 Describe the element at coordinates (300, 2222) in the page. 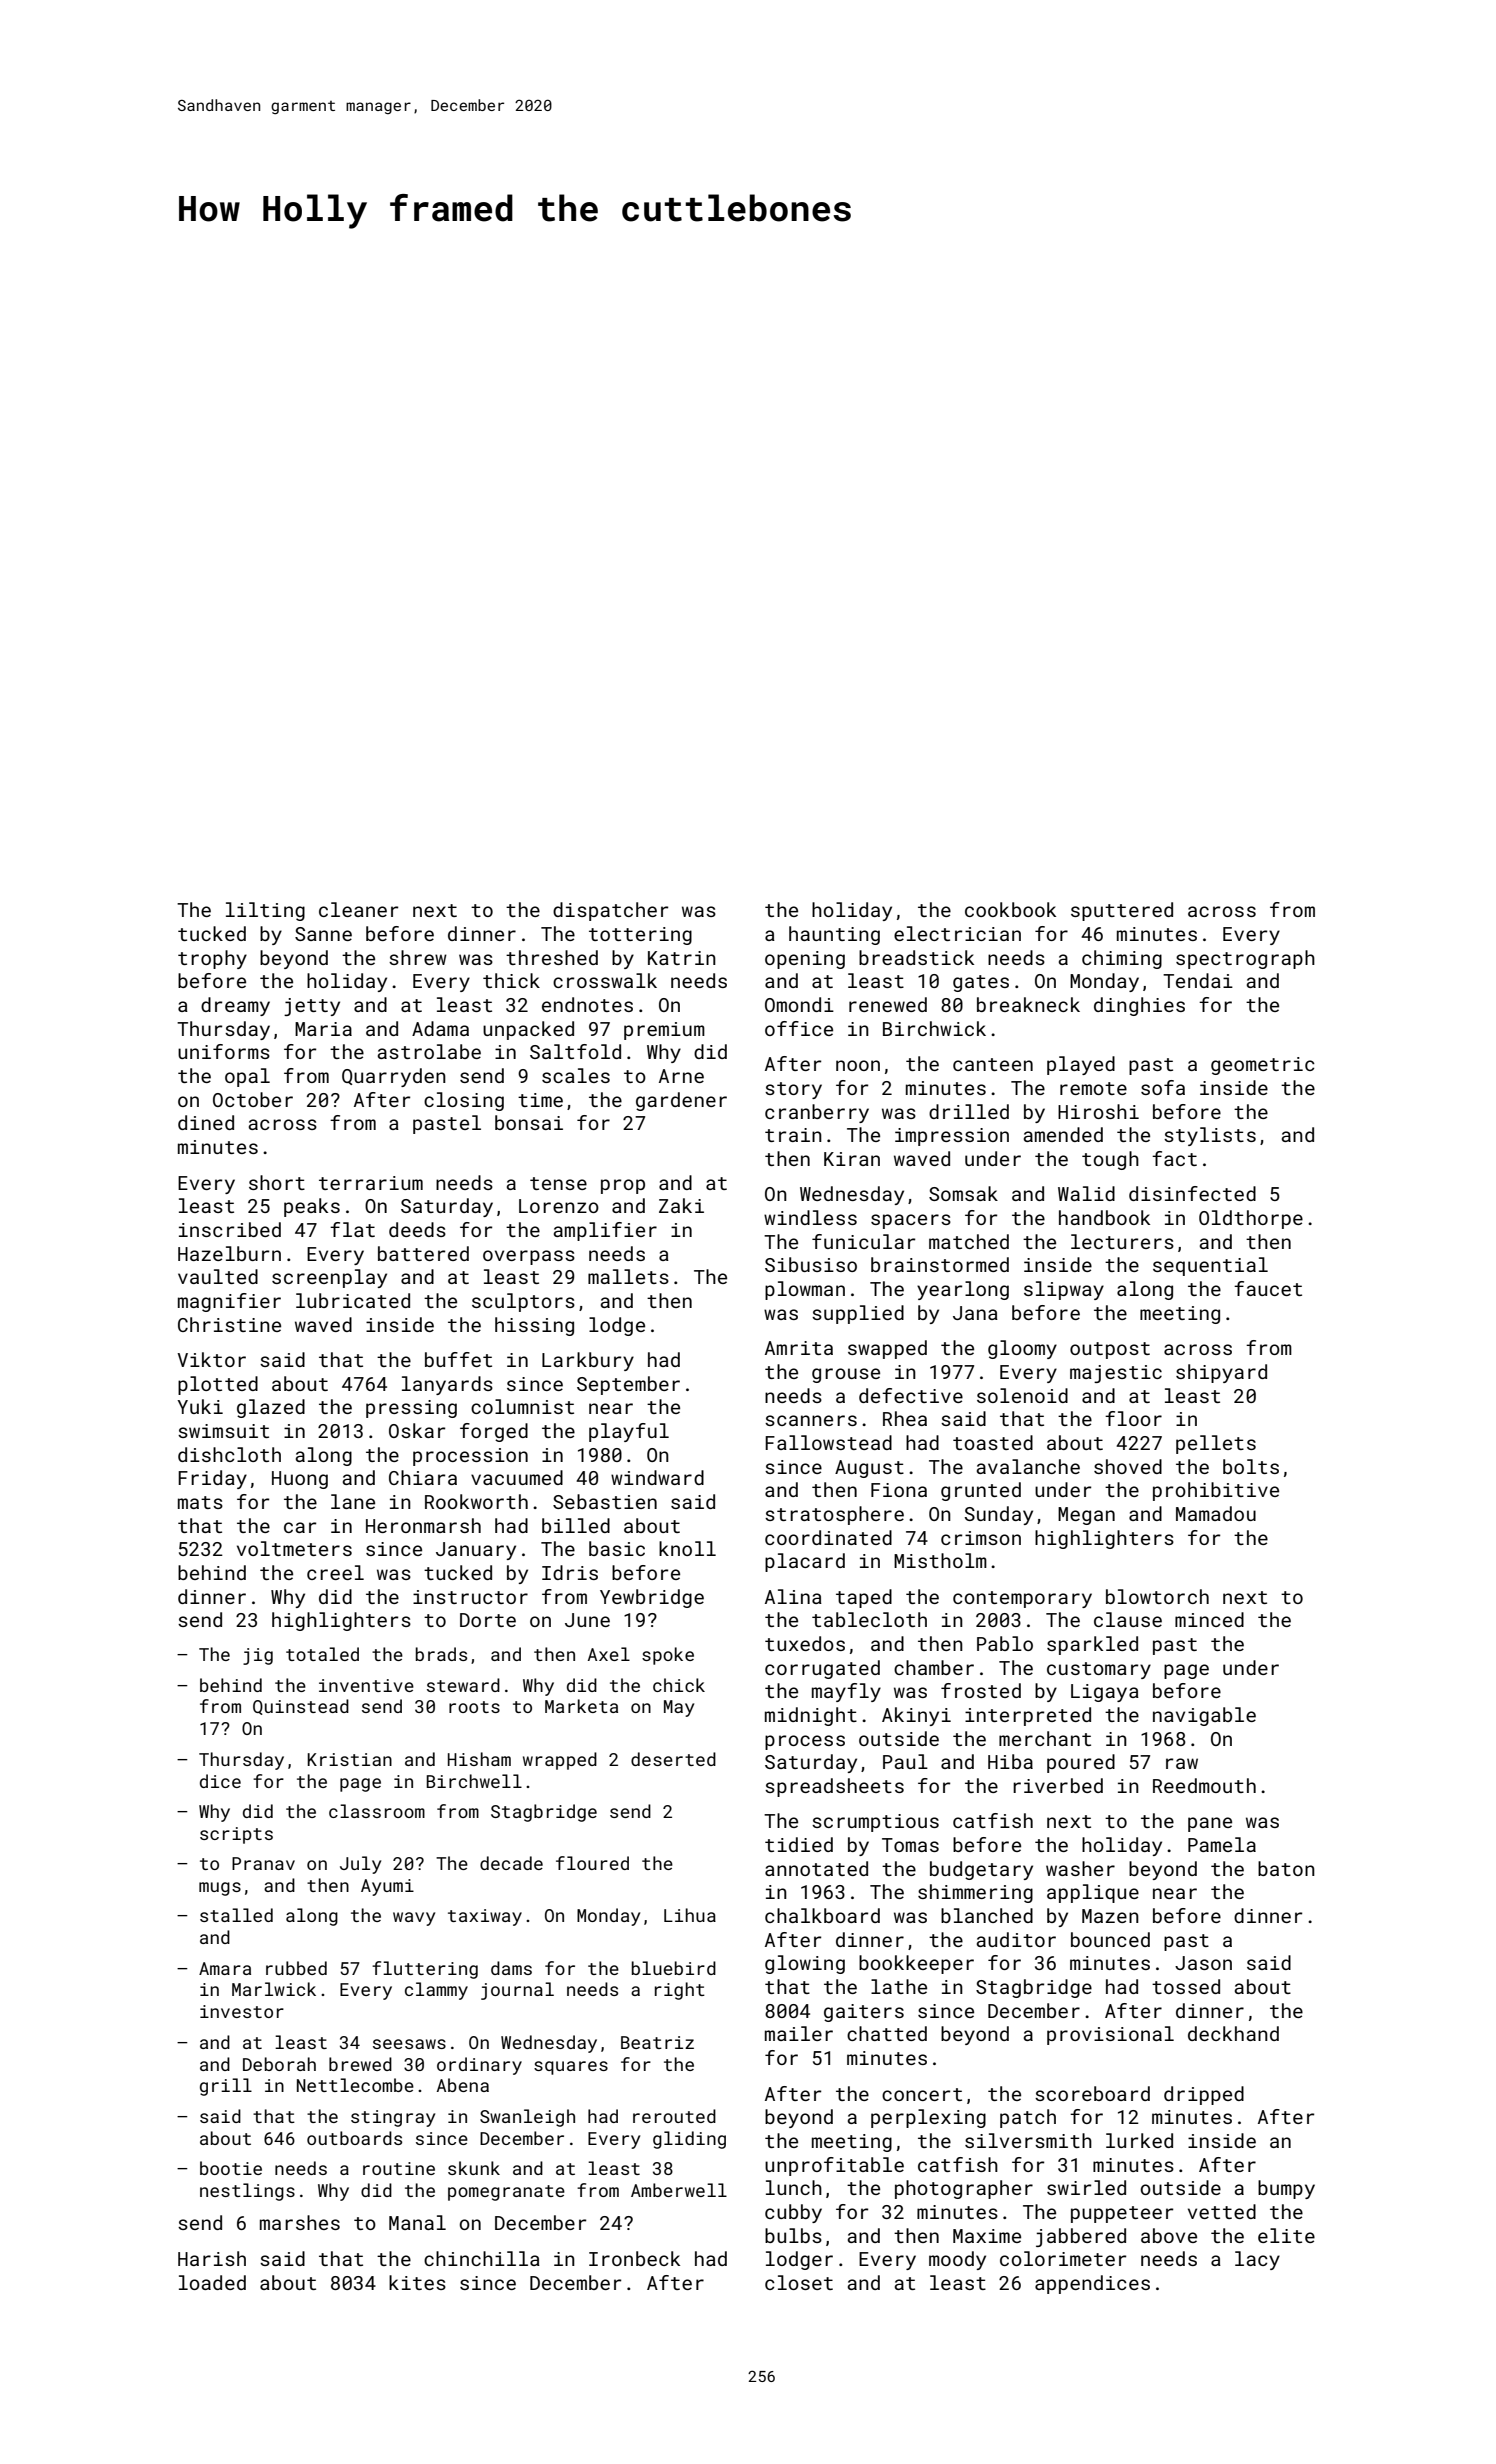

I see `marshes` at that location.
